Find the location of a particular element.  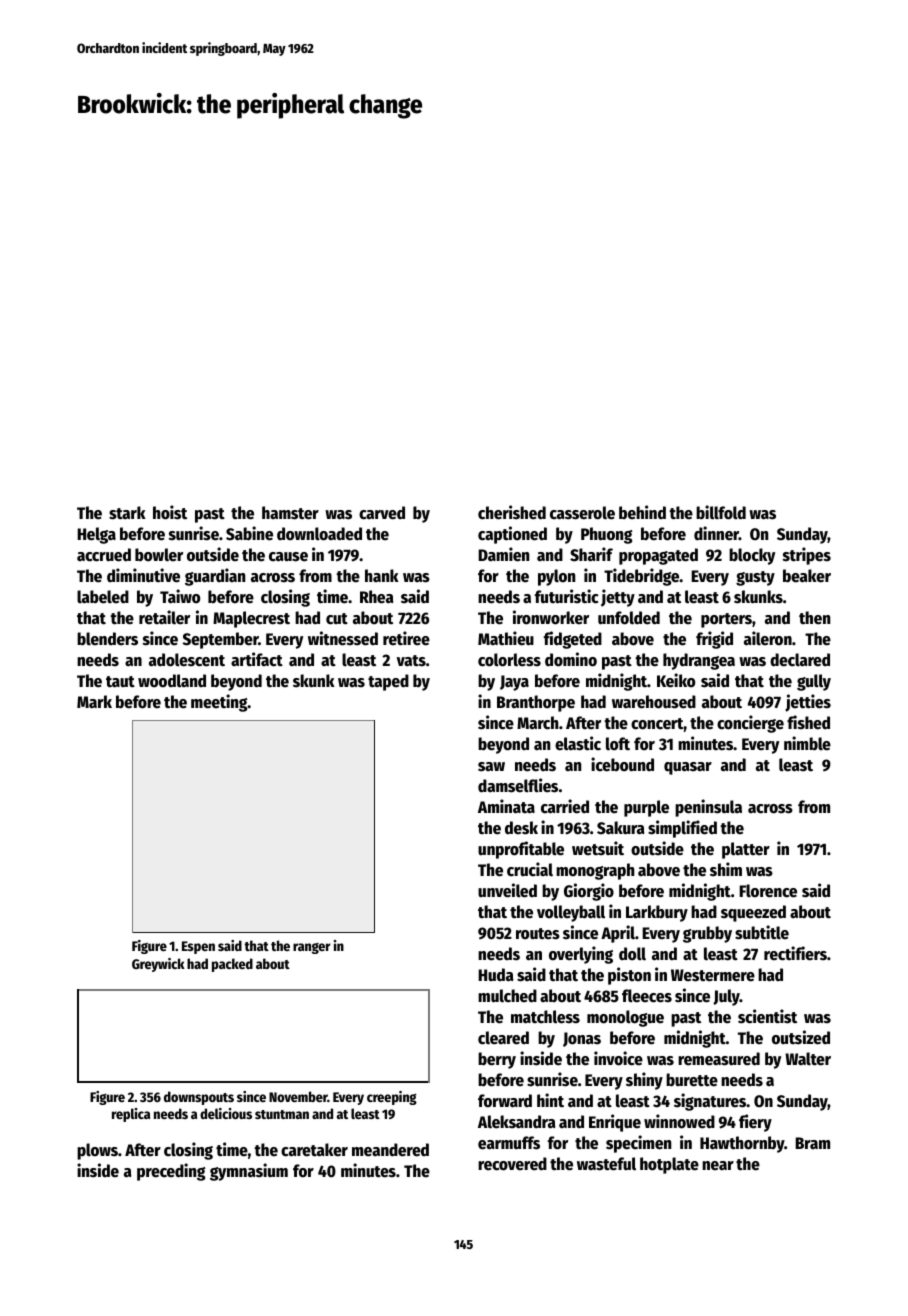

blenders is located at coordinates (107, 639).
